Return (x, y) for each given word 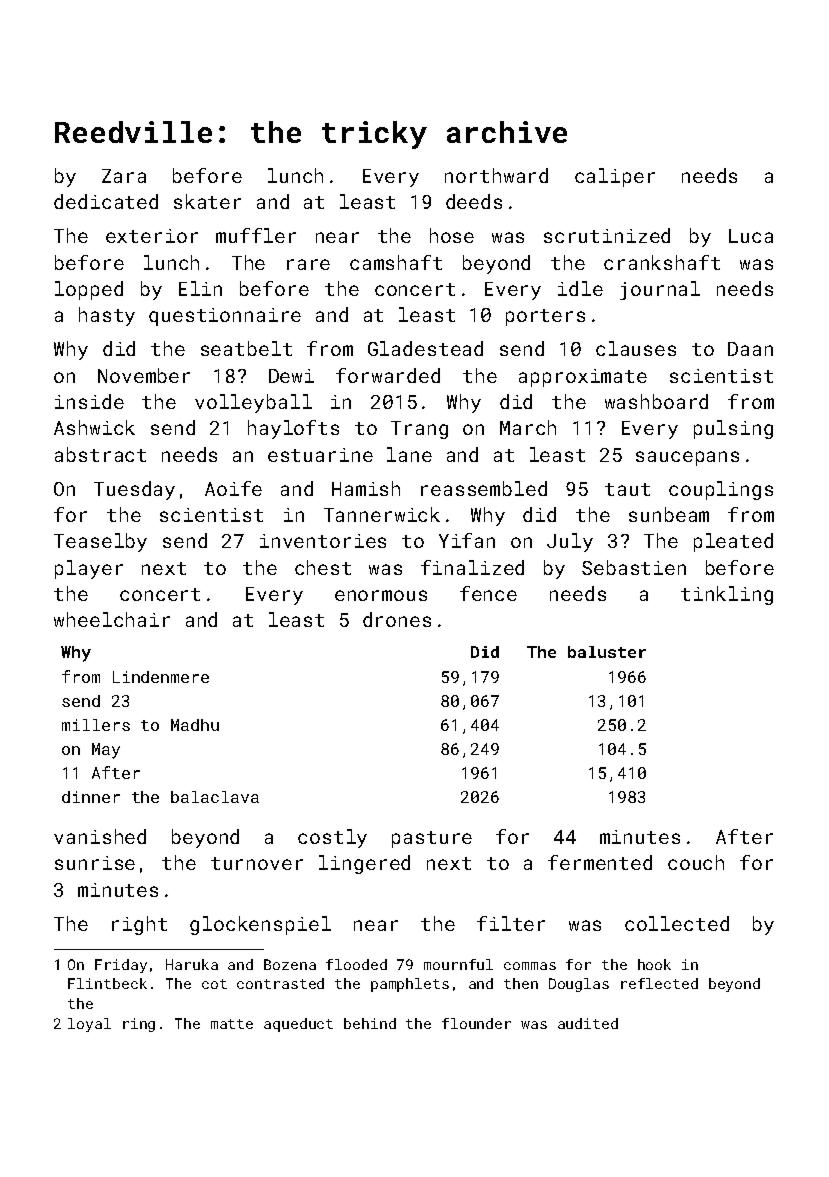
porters (545, 317)
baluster (607, 652)
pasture (432, 839)
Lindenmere (161, 677)
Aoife (233, 488)
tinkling (727, 595)
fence (488, 593)
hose (452, 235)
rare (308, 264)
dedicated (106, 201)
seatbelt (246, 348)
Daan (750, 349)
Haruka (192, 964)
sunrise (95, 863)
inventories (323, 541)
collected (677, 923)
